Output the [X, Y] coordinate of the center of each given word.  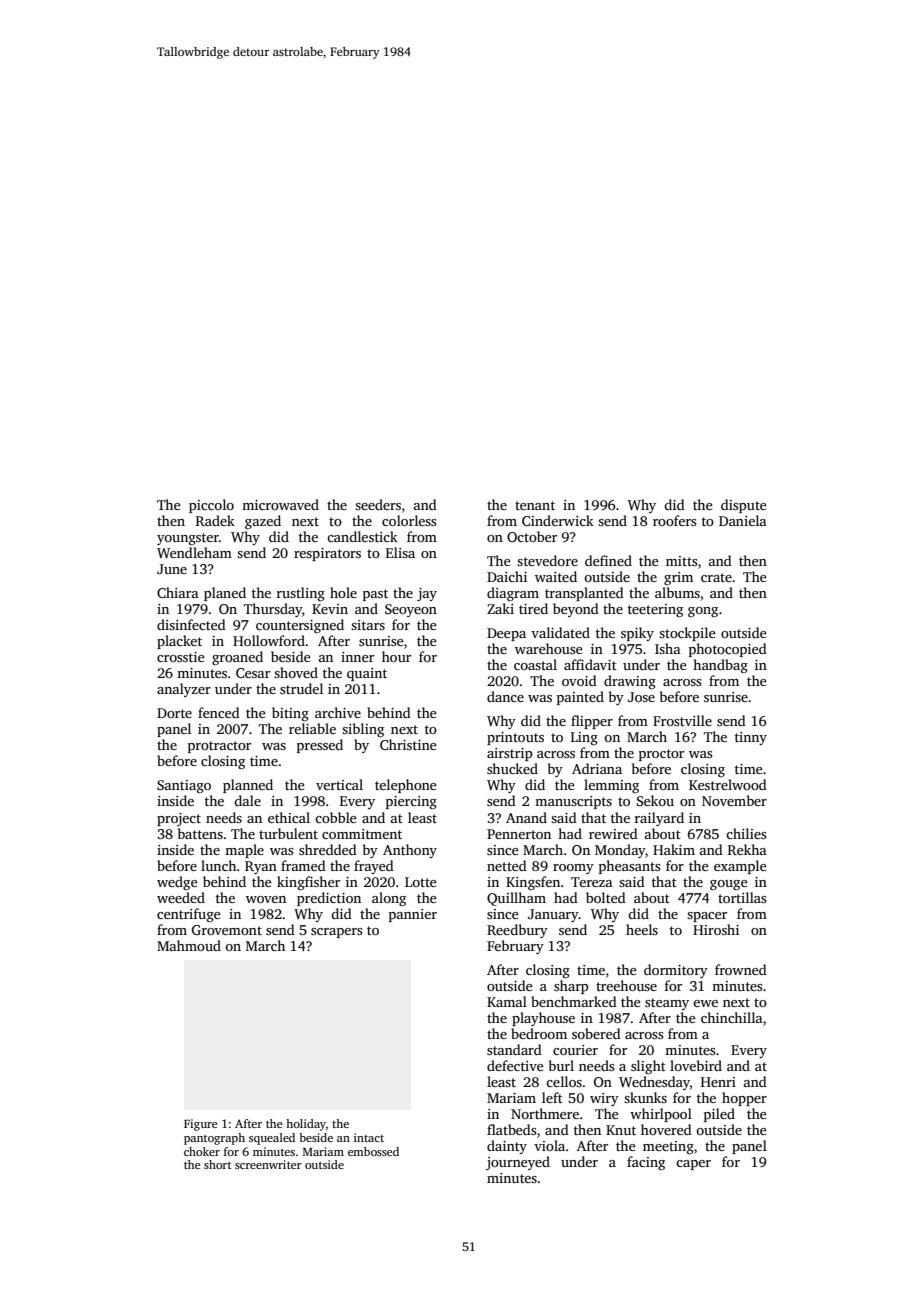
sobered [596, 1033]
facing [646, 1163]
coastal [535, 664]
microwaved [280, 504]
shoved [296, 672]
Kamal [507, 1001]
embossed [373, 1151]
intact [369, 1137]
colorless [409, 520]
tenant [535, 505]
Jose [641, 697]
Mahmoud [189, 945]
